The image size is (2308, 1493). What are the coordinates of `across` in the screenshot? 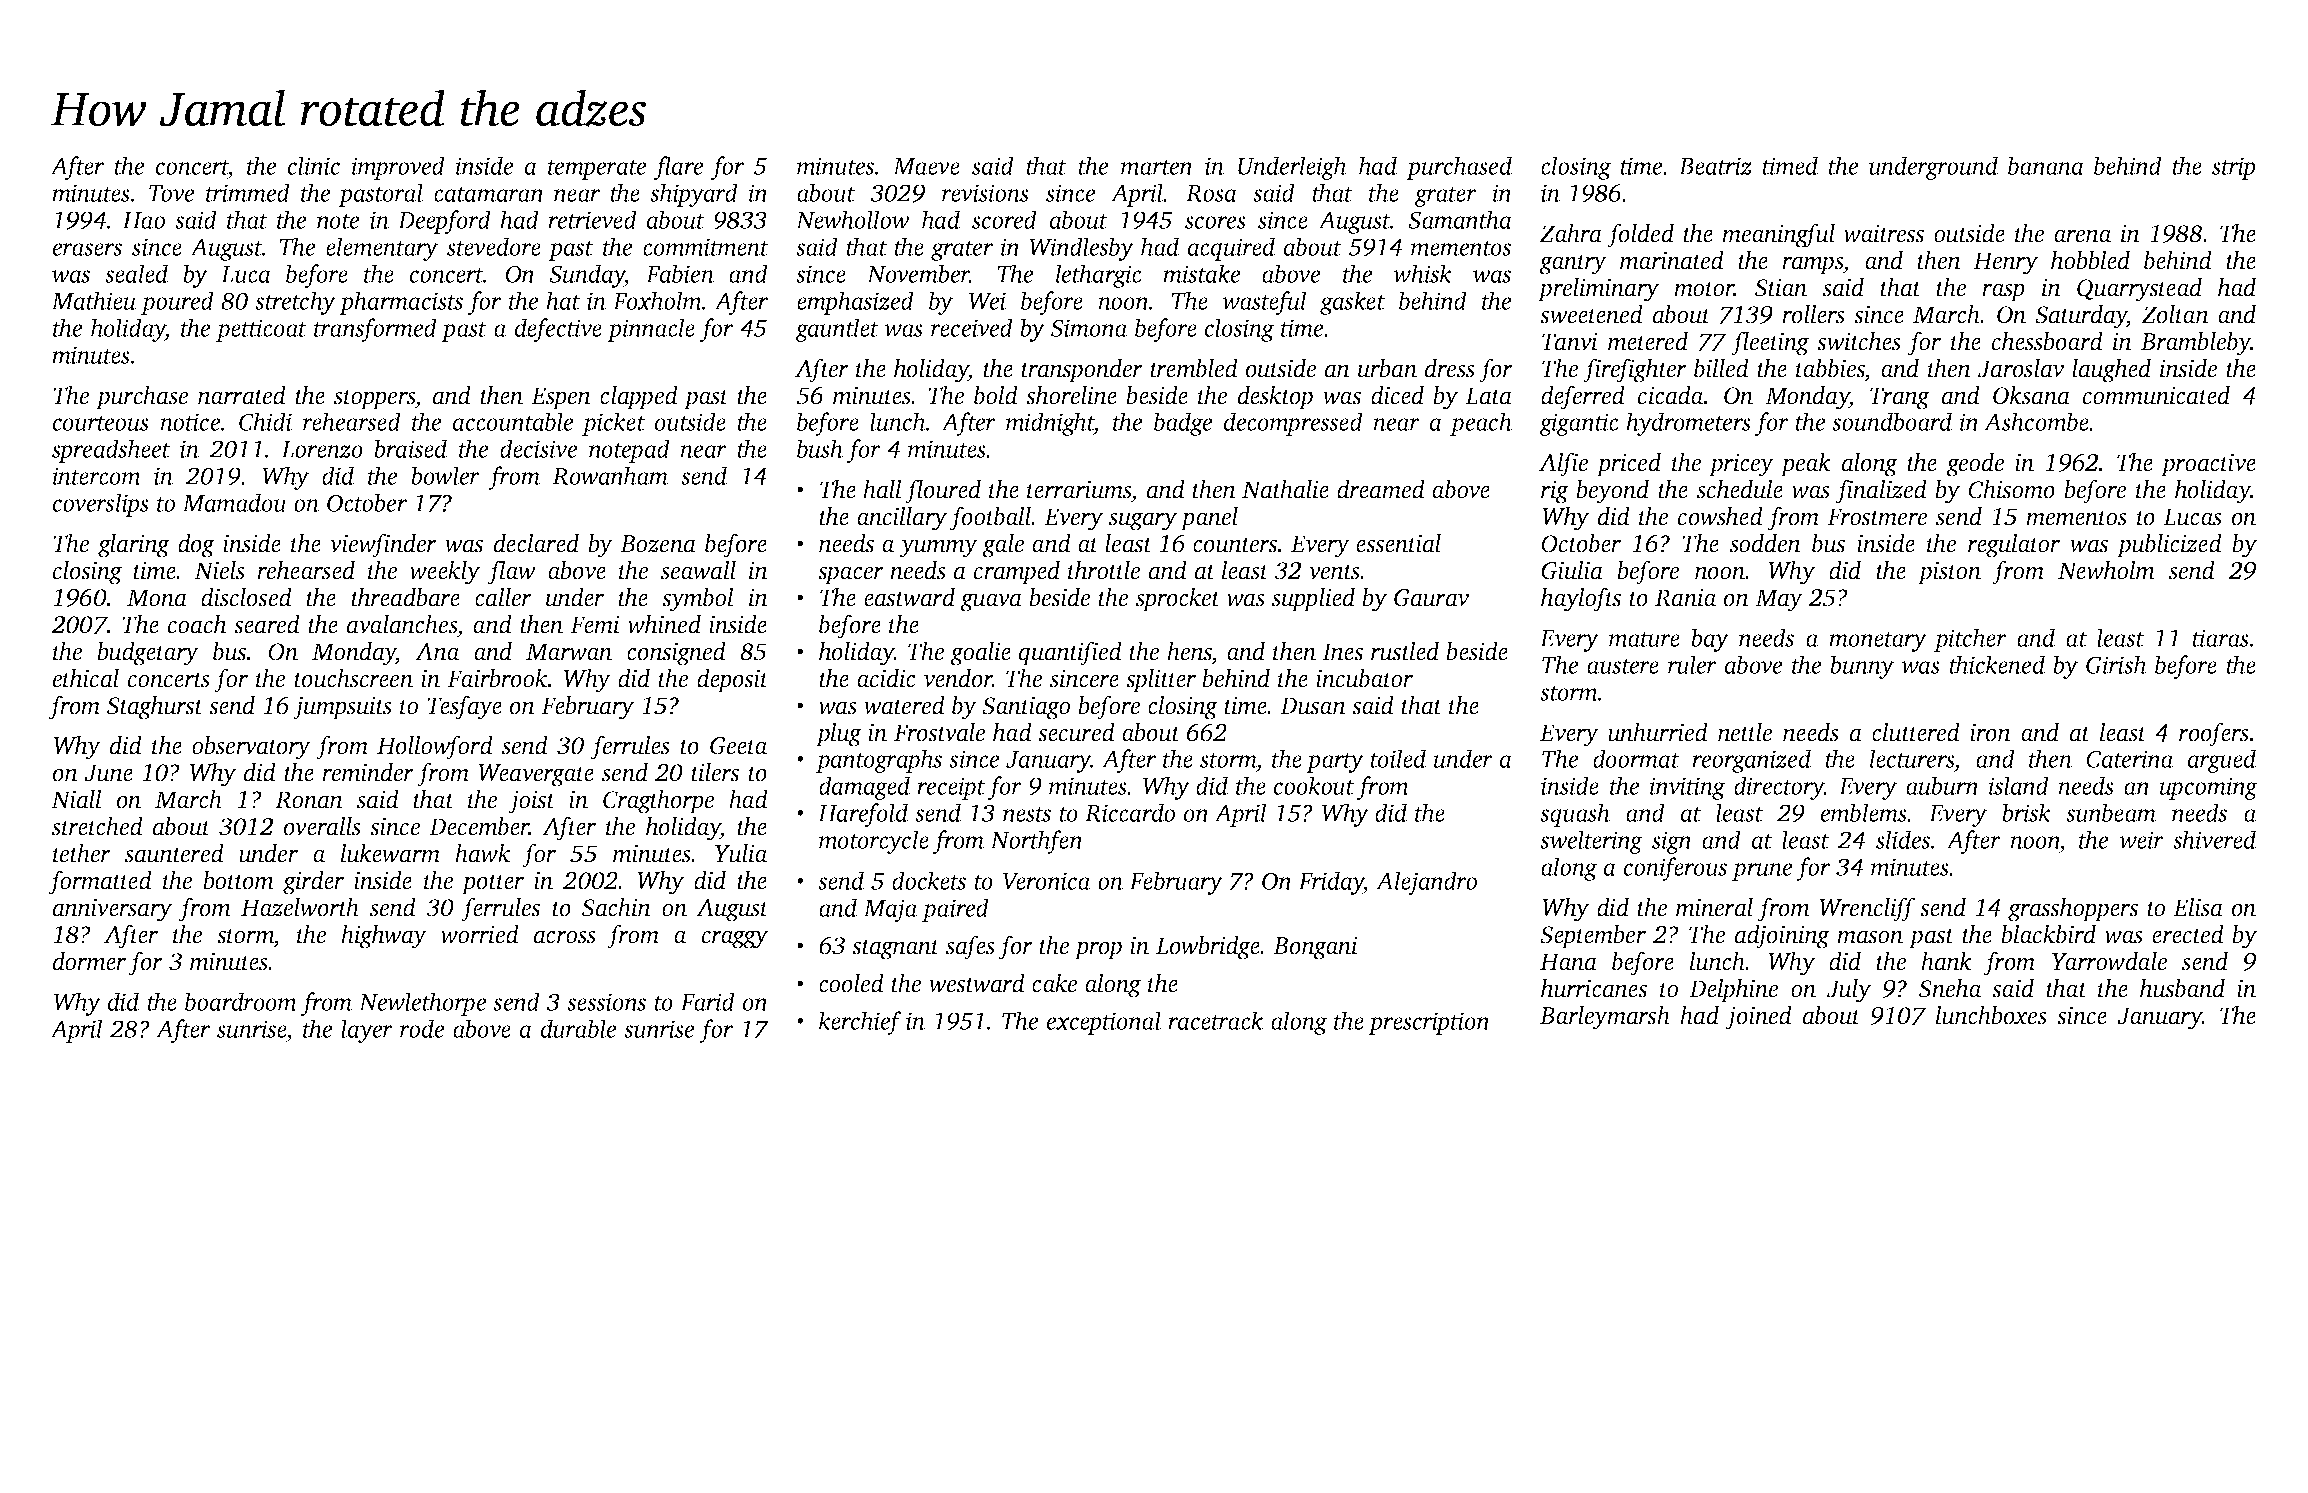 It's located at (565, 937).
